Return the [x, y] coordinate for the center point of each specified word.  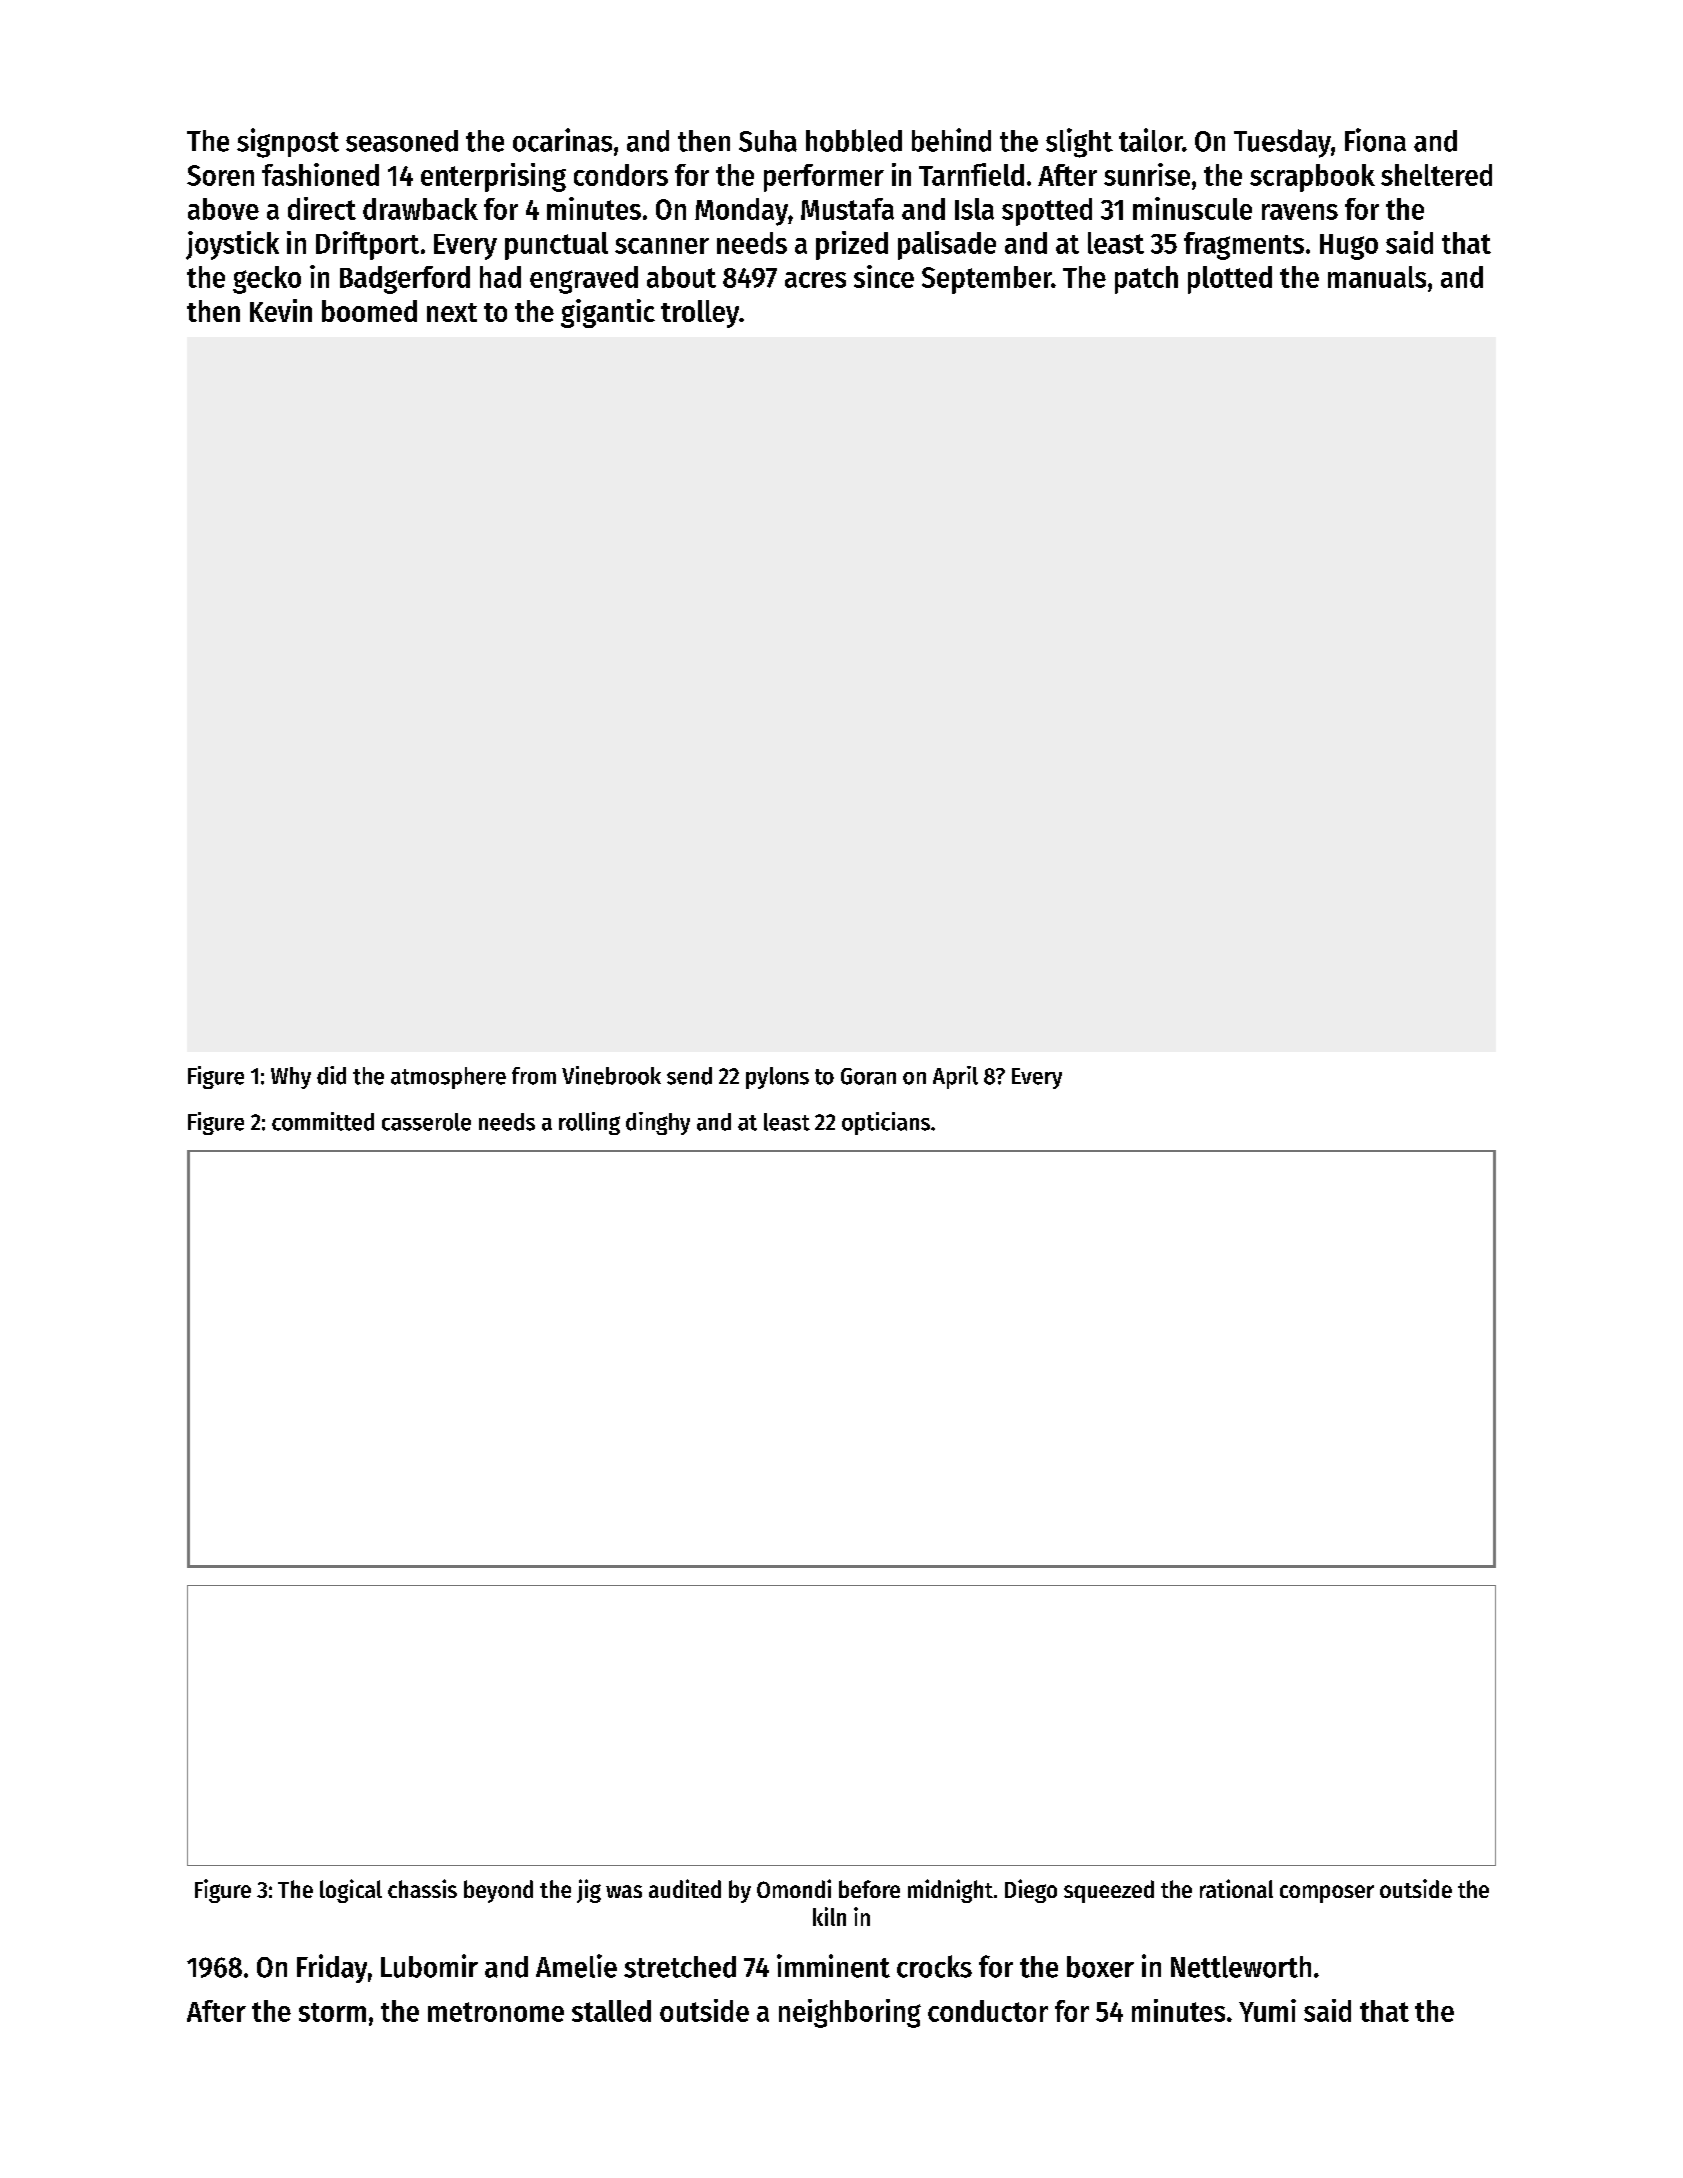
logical [351, 1891]
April [955, 1077]
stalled [611, 2011]
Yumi [1267, 2010]
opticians [886, 1123]
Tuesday [1282, 143]
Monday [741, 212]
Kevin [281, 310]
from [534, 1076]
